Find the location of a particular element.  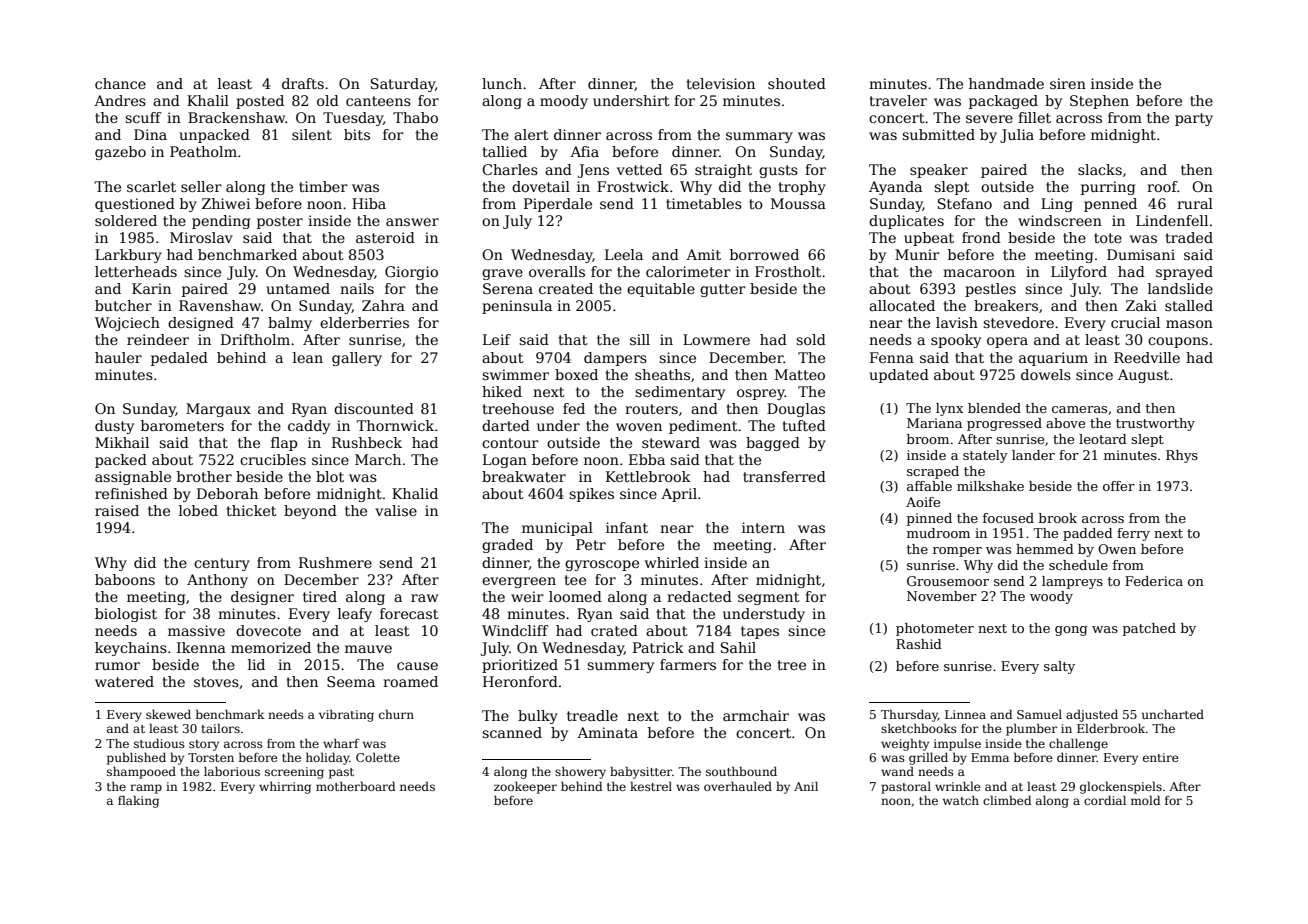

television is located at coordinates (720, 83).
